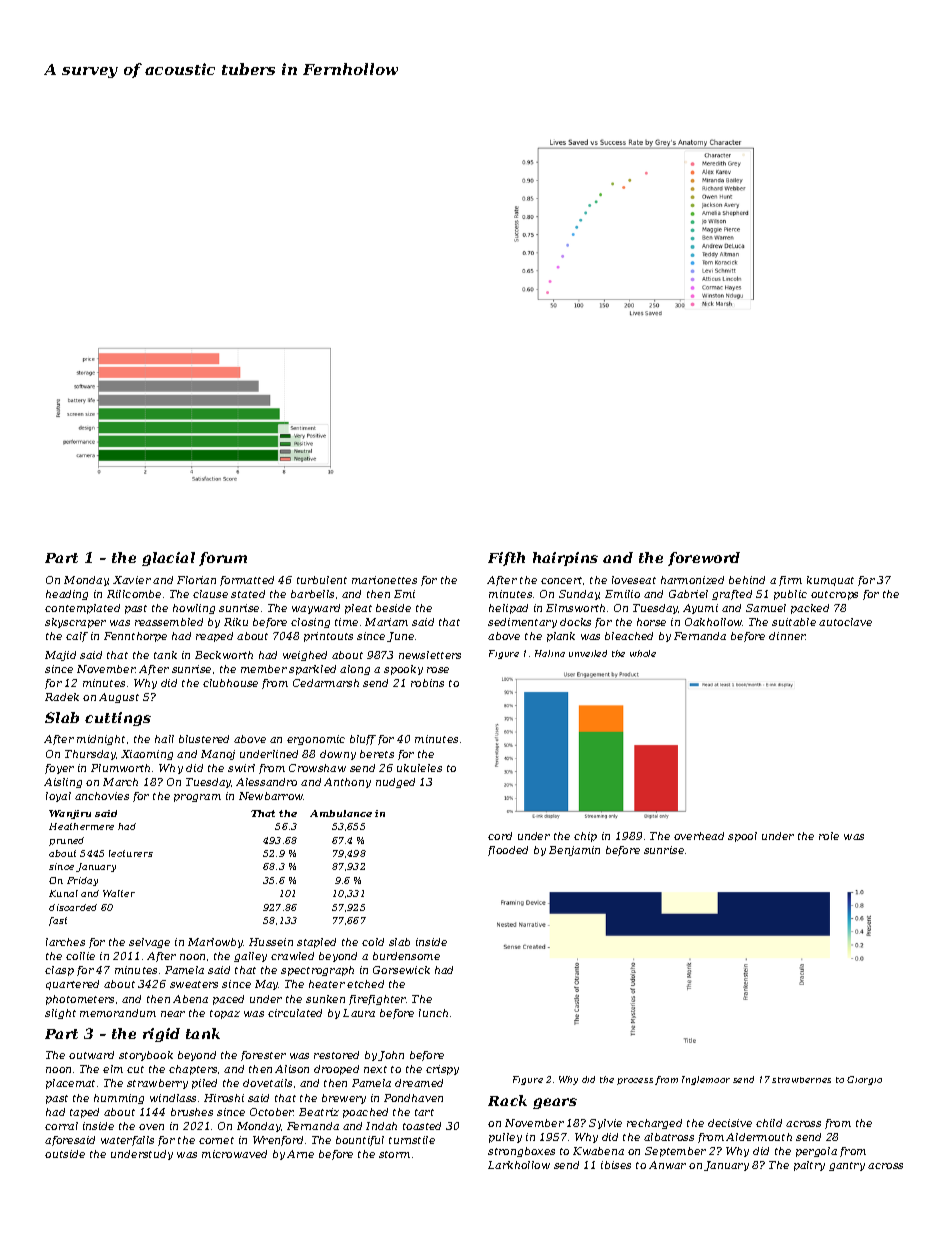 This screenshot has height=1233, width=952. What do you see at coordinates (70, 1084) in the screenshot?
I see `placemat` at bounding box center [70, 1084].
